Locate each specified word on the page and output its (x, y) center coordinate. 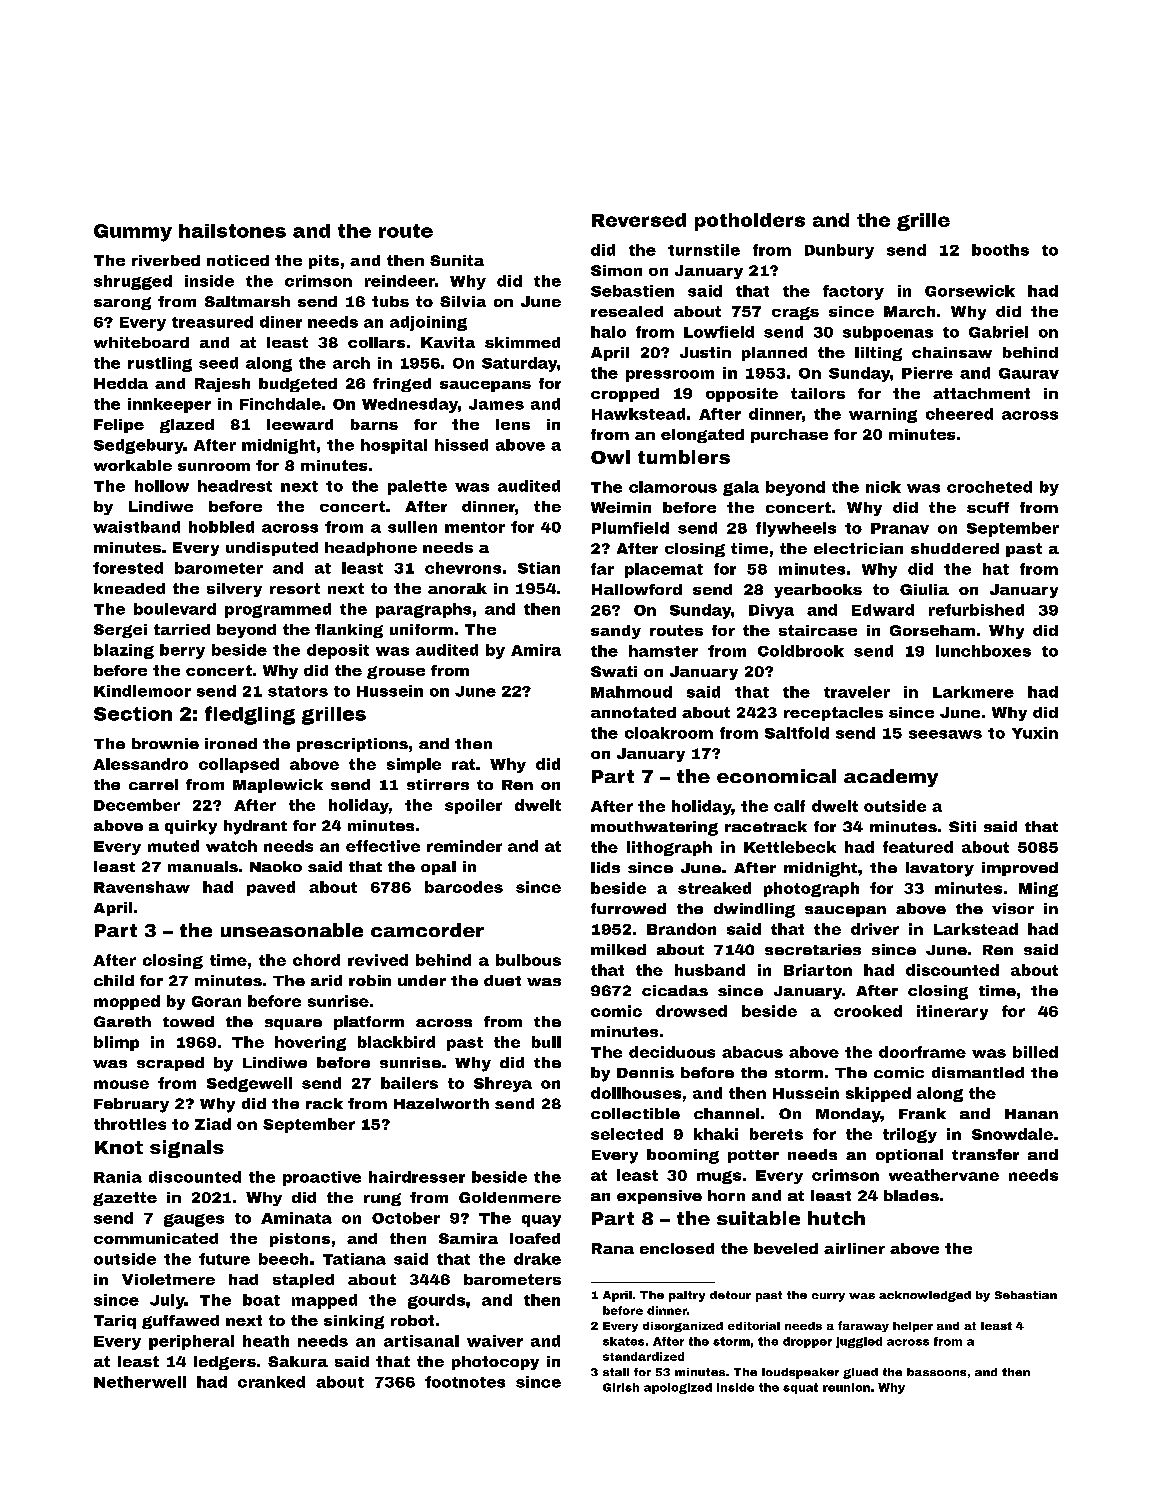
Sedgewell (249, 1084)
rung (382, 1199)
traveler (857, 692)
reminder (464, 846)
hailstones (232, 231)
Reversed (639, 220)
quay (541, 1221)
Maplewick (278, 786)
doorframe (922, 1052)
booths (1000, 250)
